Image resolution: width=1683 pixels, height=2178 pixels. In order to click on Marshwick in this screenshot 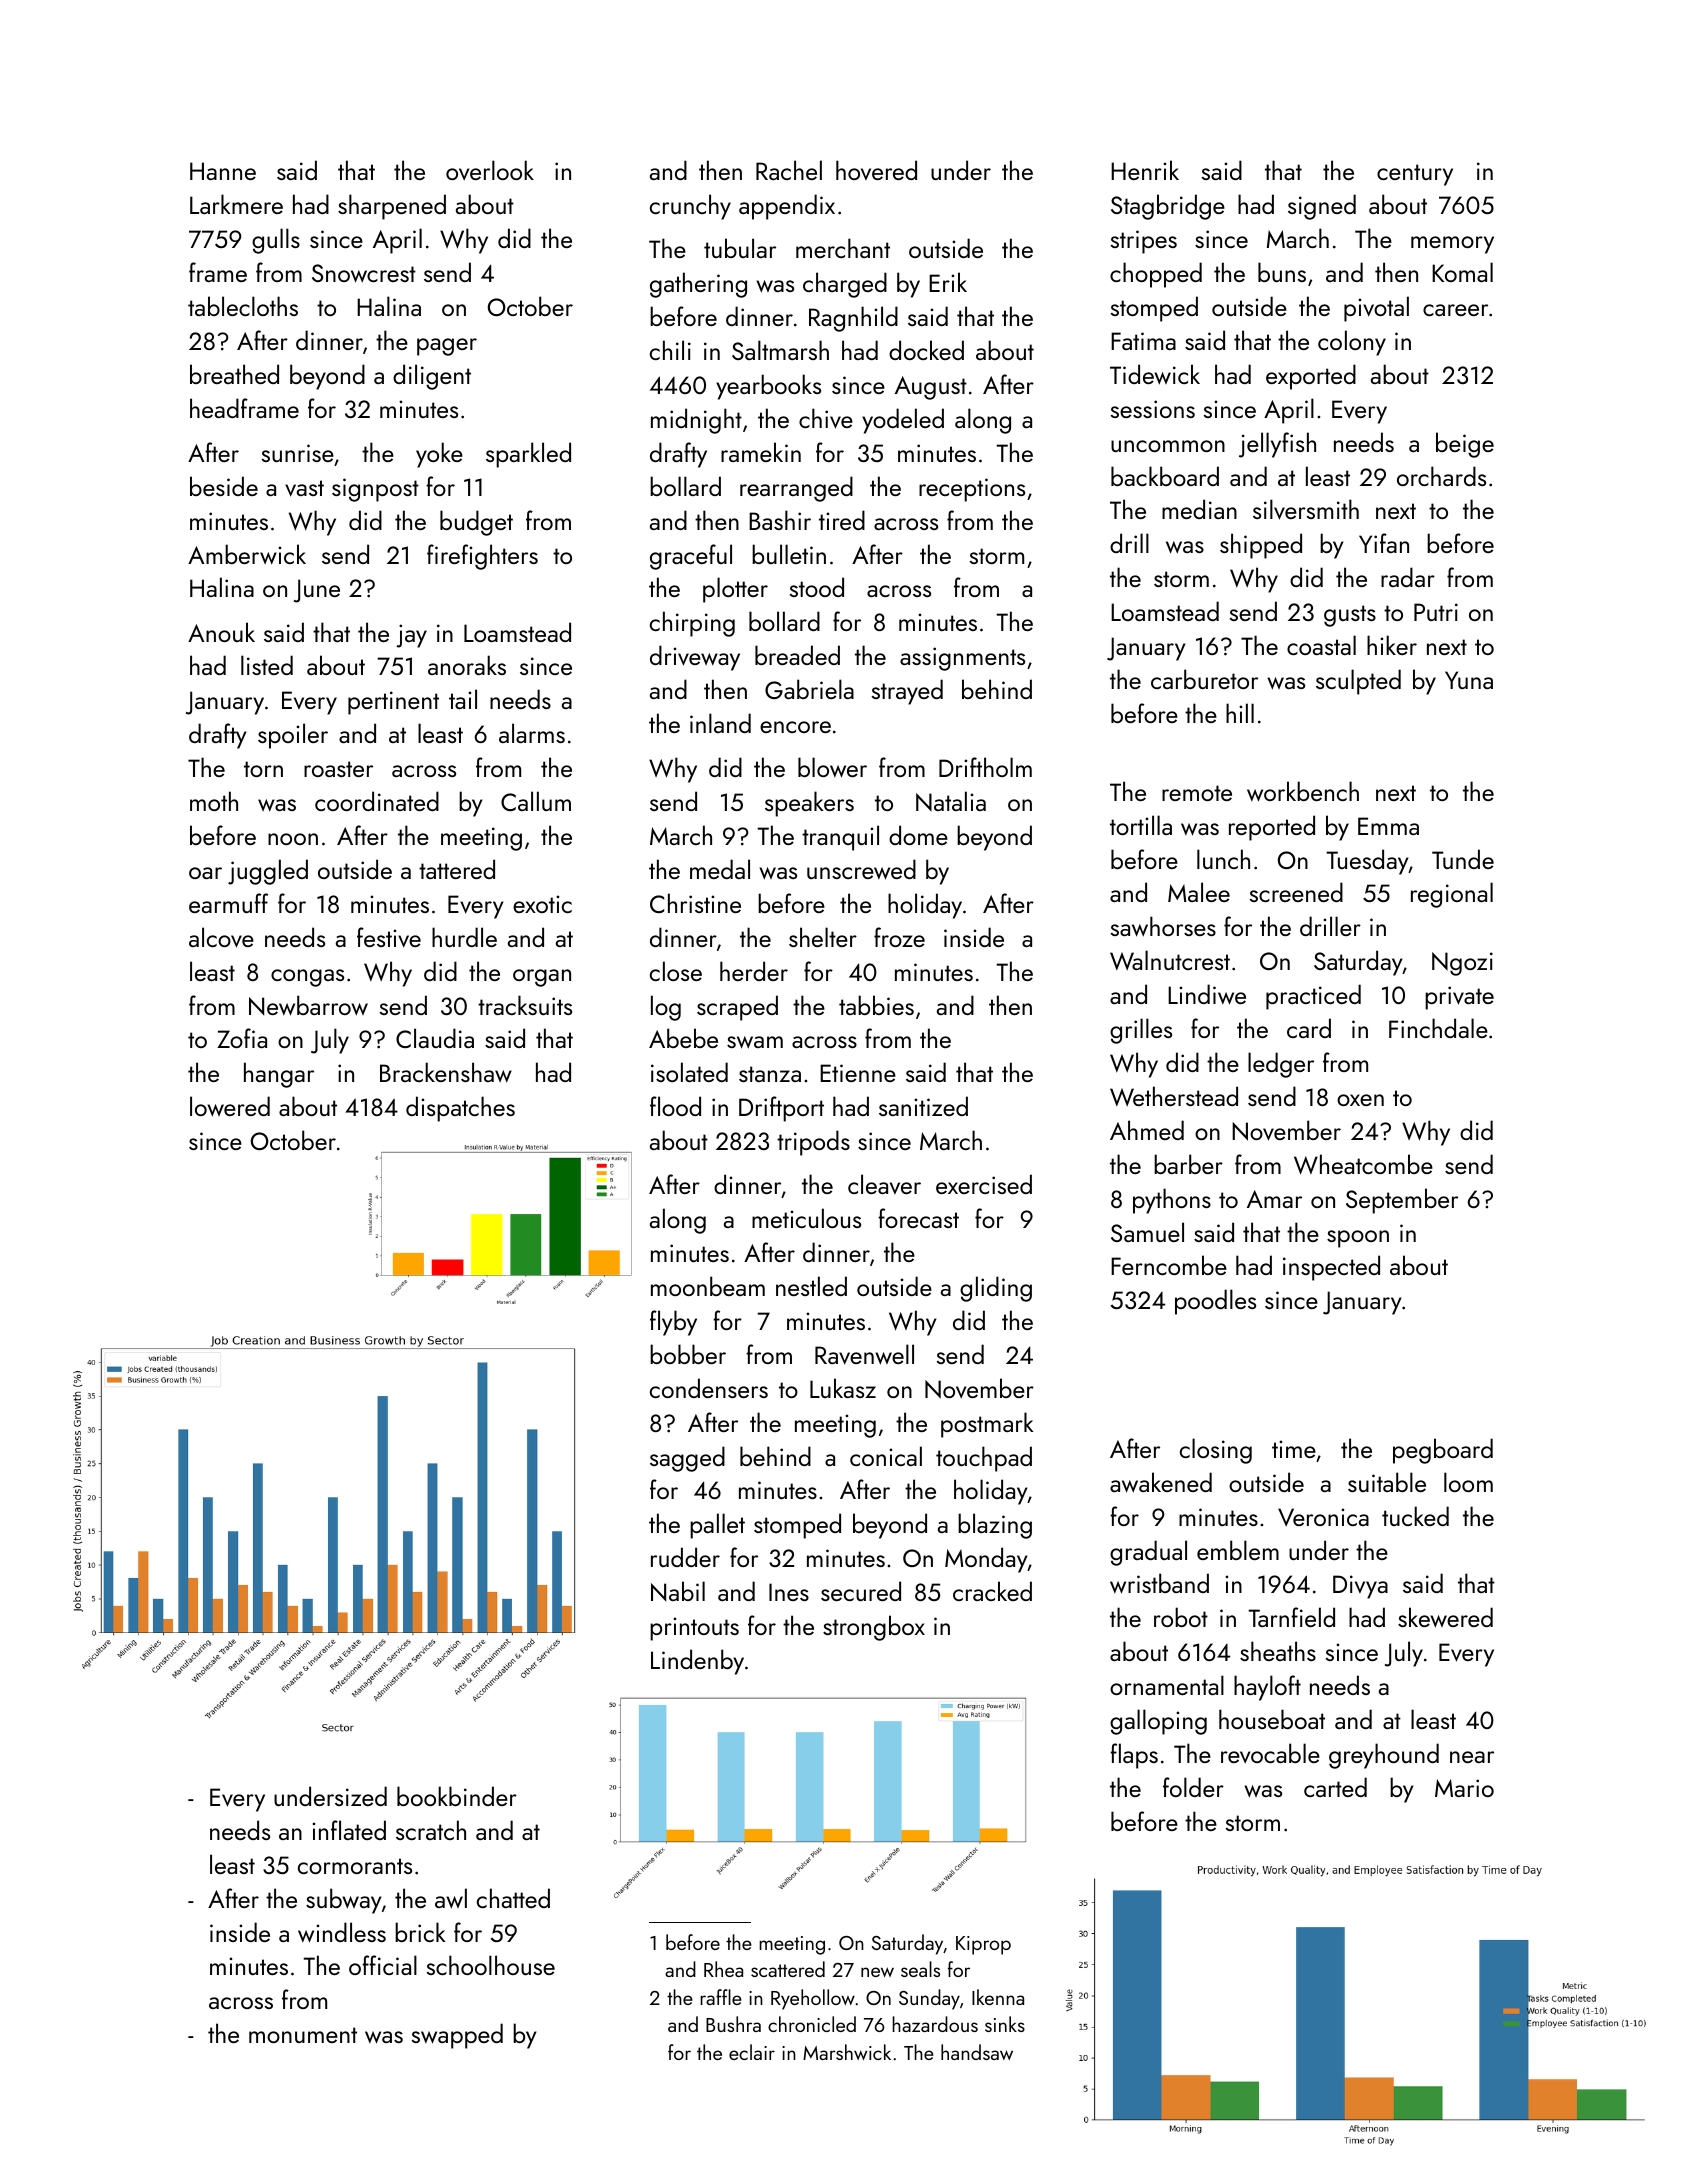, I will do `click(847, 2052)`.
